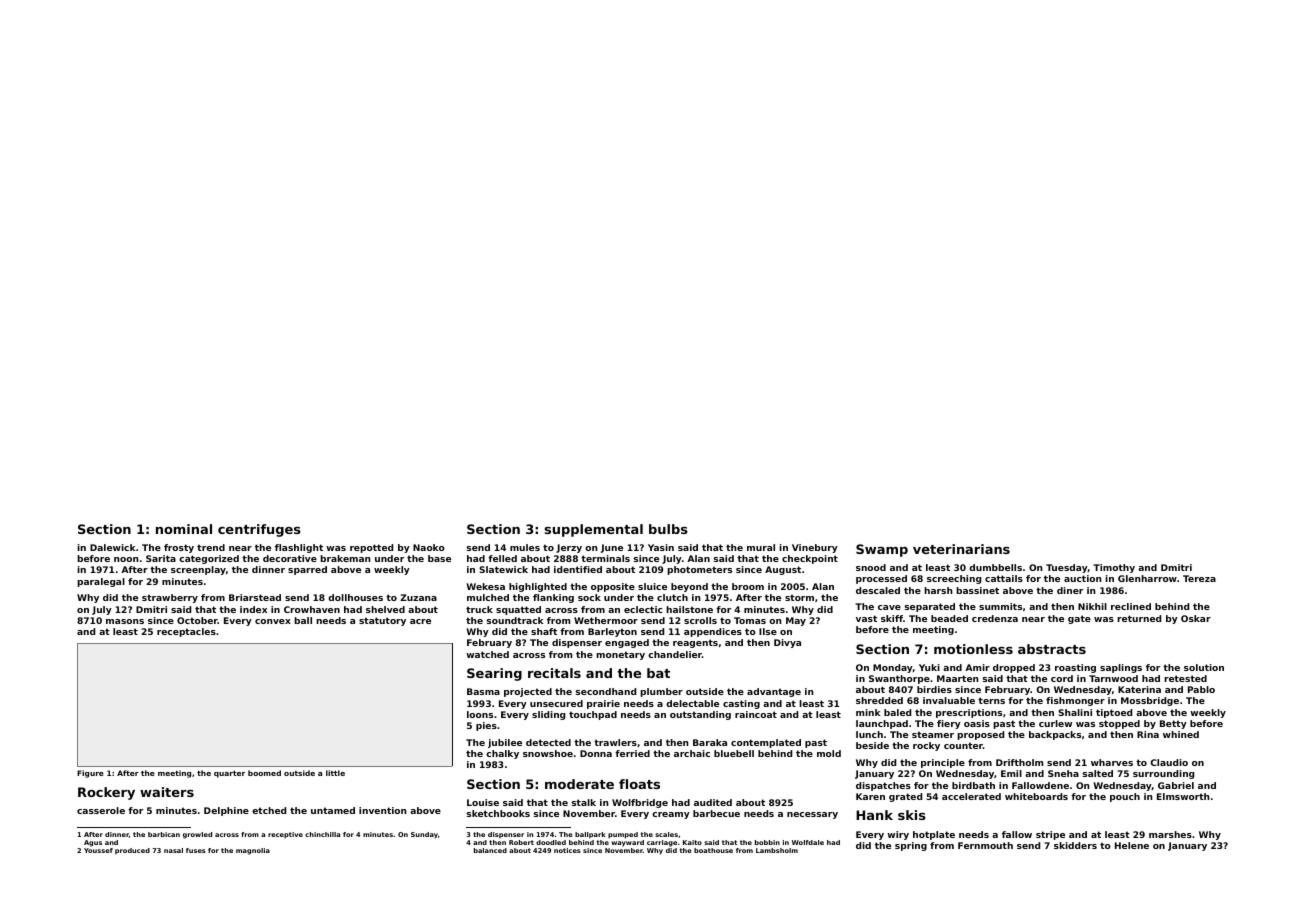 The height and width of the screenshot is (924, 1308). Describe the element at coordinates (594, 530) in the screenshot. I see `supplemental` at that location.
